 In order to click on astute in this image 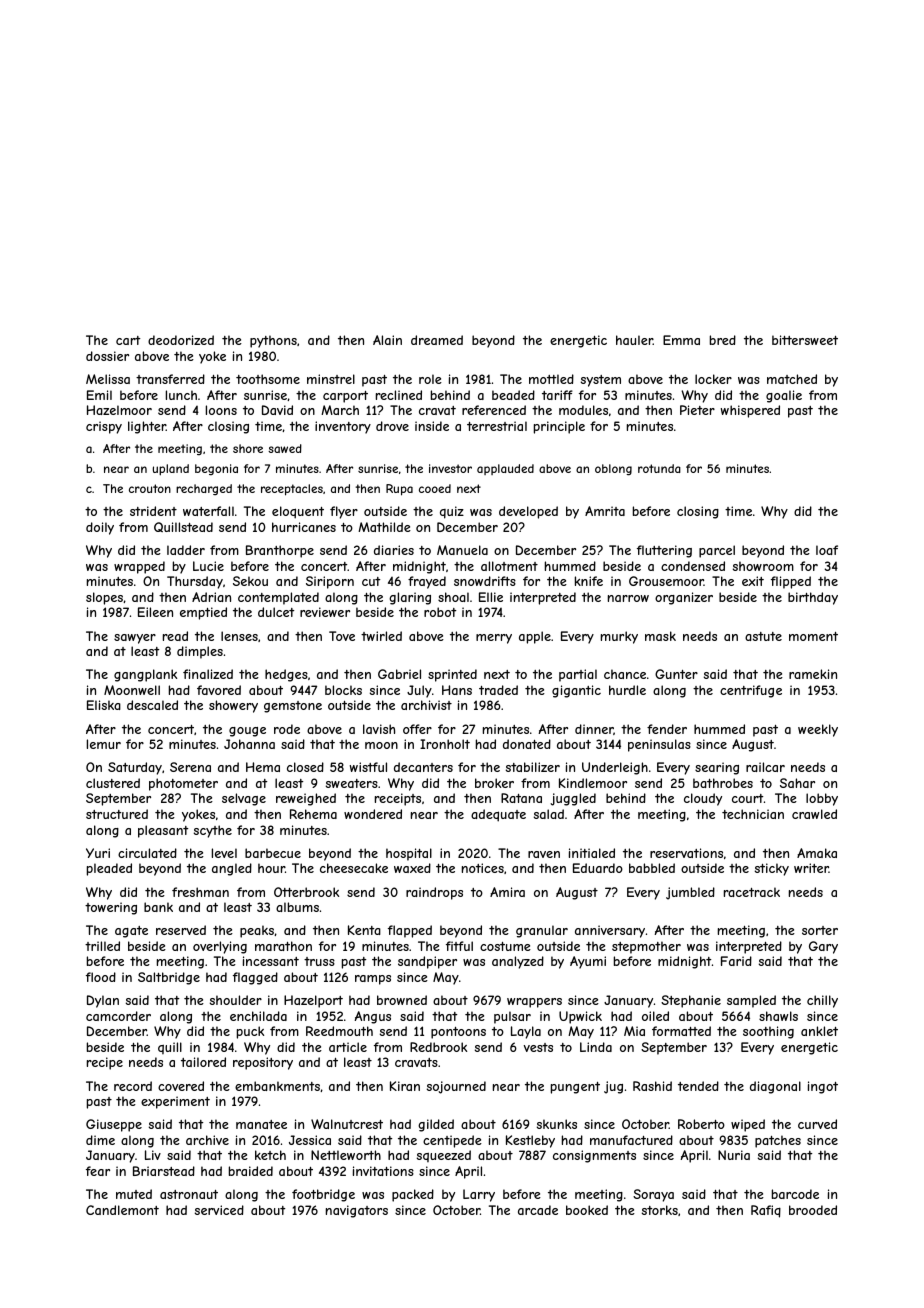, I will do `click(763, 636)`.
